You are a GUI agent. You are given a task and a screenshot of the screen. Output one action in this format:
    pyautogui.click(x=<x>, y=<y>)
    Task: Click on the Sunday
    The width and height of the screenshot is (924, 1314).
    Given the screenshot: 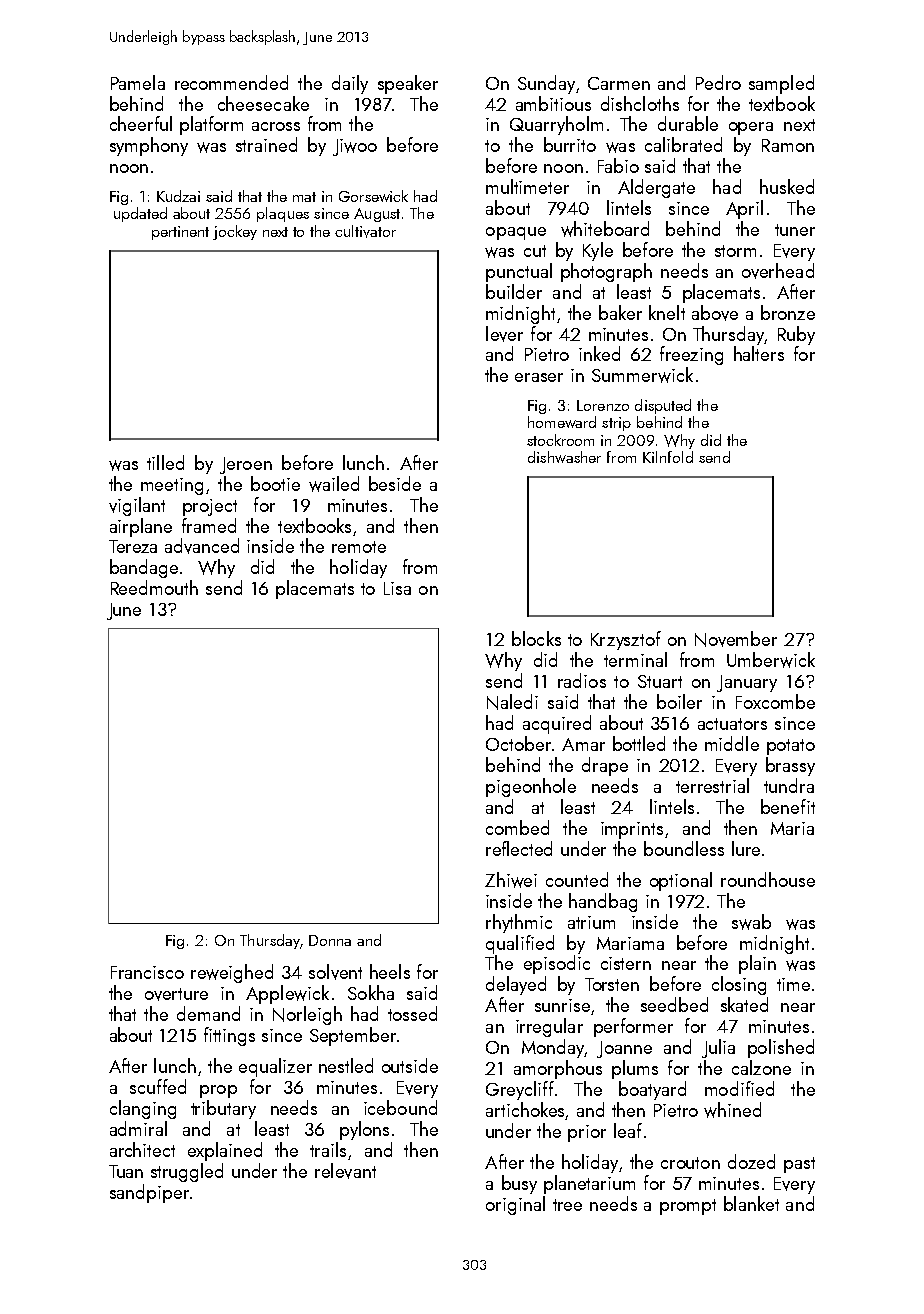 What is the action you would take?
    pyautogui.click(x=546, y=84)
